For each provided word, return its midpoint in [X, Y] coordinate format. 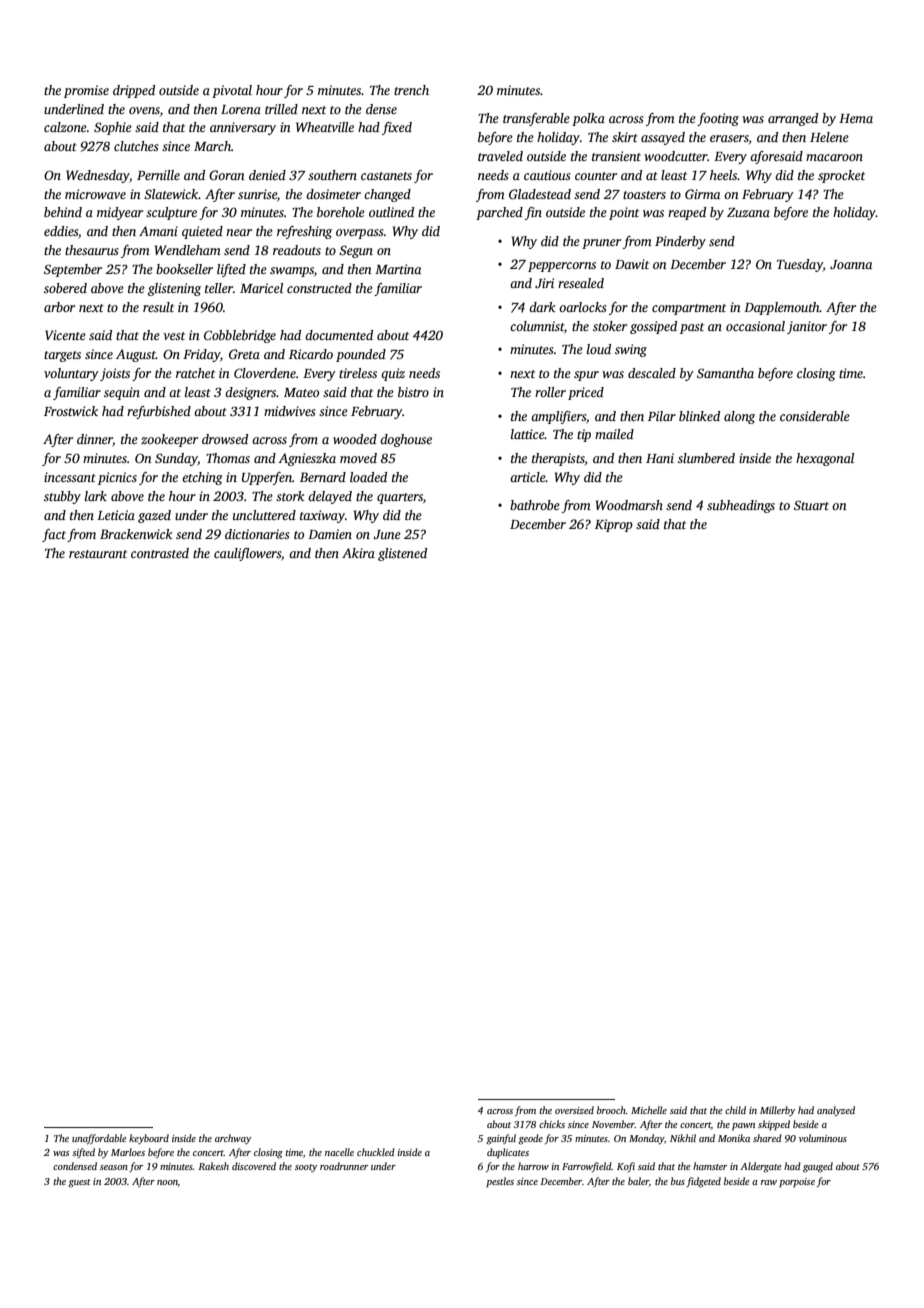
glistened [402, 554]
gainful [501, 1139]
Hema [856, 118]
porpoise [797, 1183]
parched [499, 213]
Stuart [811, 505]
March [212, 146]
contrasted [160, 553]
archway [233, 1139]
